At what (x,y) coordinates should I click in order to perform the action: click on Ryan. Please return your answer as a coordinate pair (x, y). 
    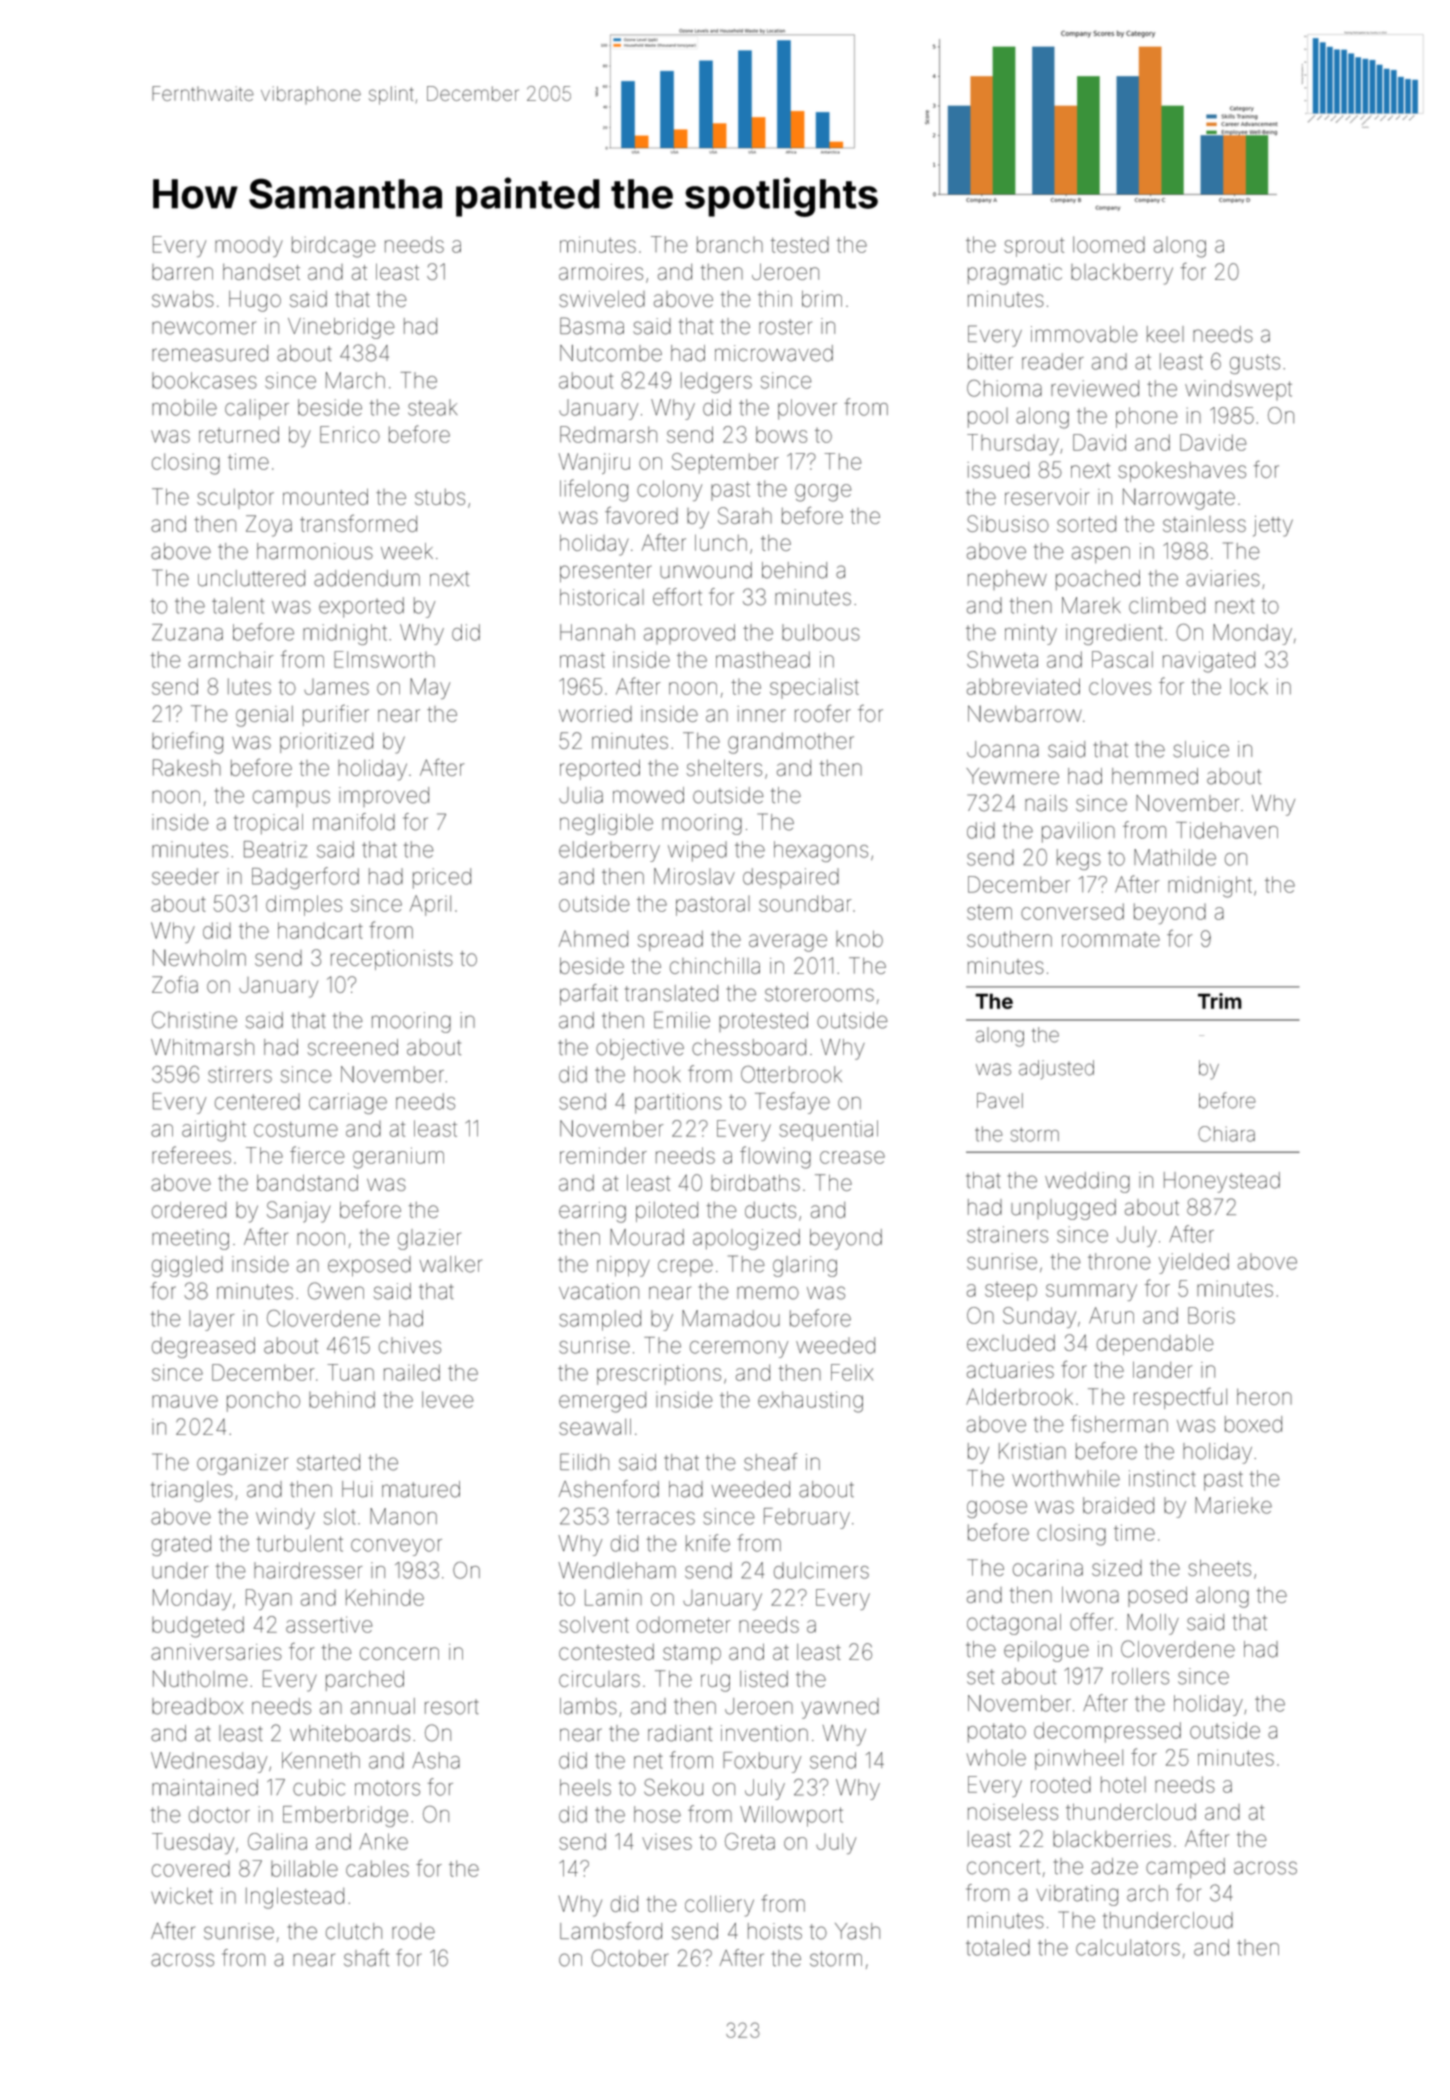
    Looking at the image, I should click on (269, 1599).
